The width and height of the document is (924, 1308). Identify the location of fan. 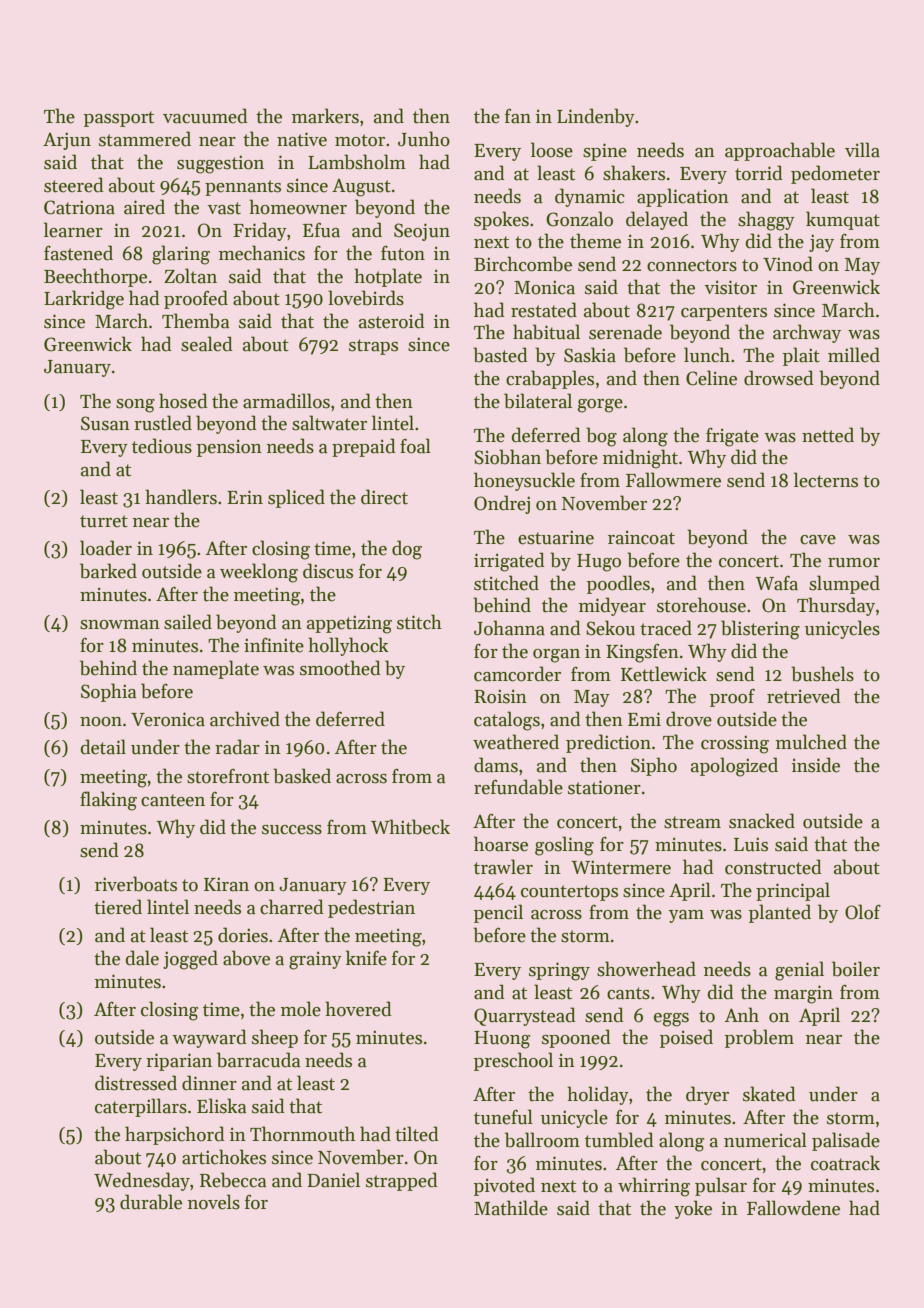
(518, 116).
